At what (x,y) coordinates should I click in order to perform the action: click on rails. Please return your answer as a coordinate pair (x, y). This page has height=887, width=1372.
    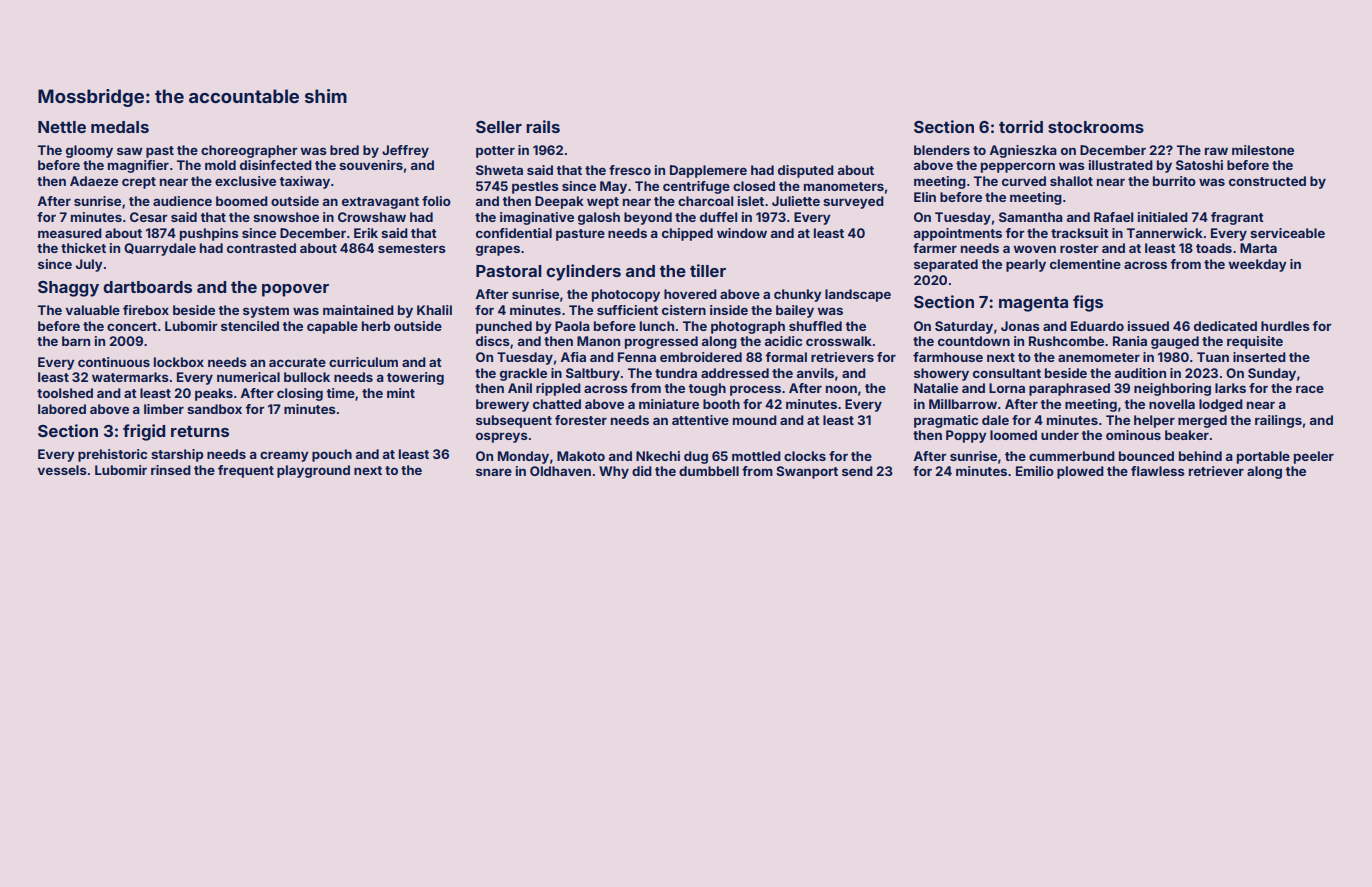
    Looking at the image, I should click on (543, 126).
